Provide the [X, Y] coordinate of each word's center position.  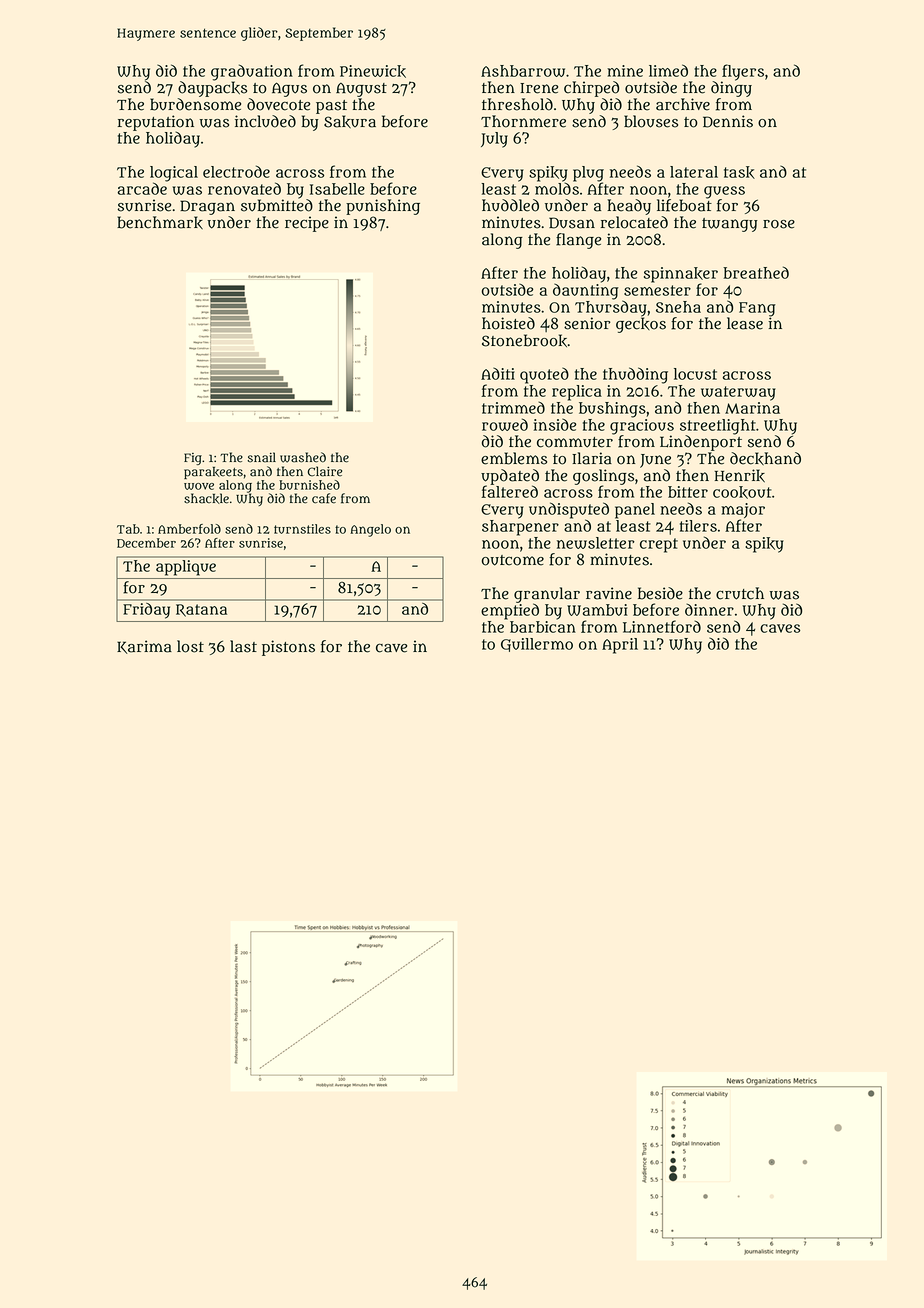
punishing [383, 207]
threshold [517, 104]
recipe [307, 224]
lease [745, 323]
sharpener [520, 528]
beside [660, 593]
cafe [324, 498]
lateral [694, 172]
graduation [252, 72]
